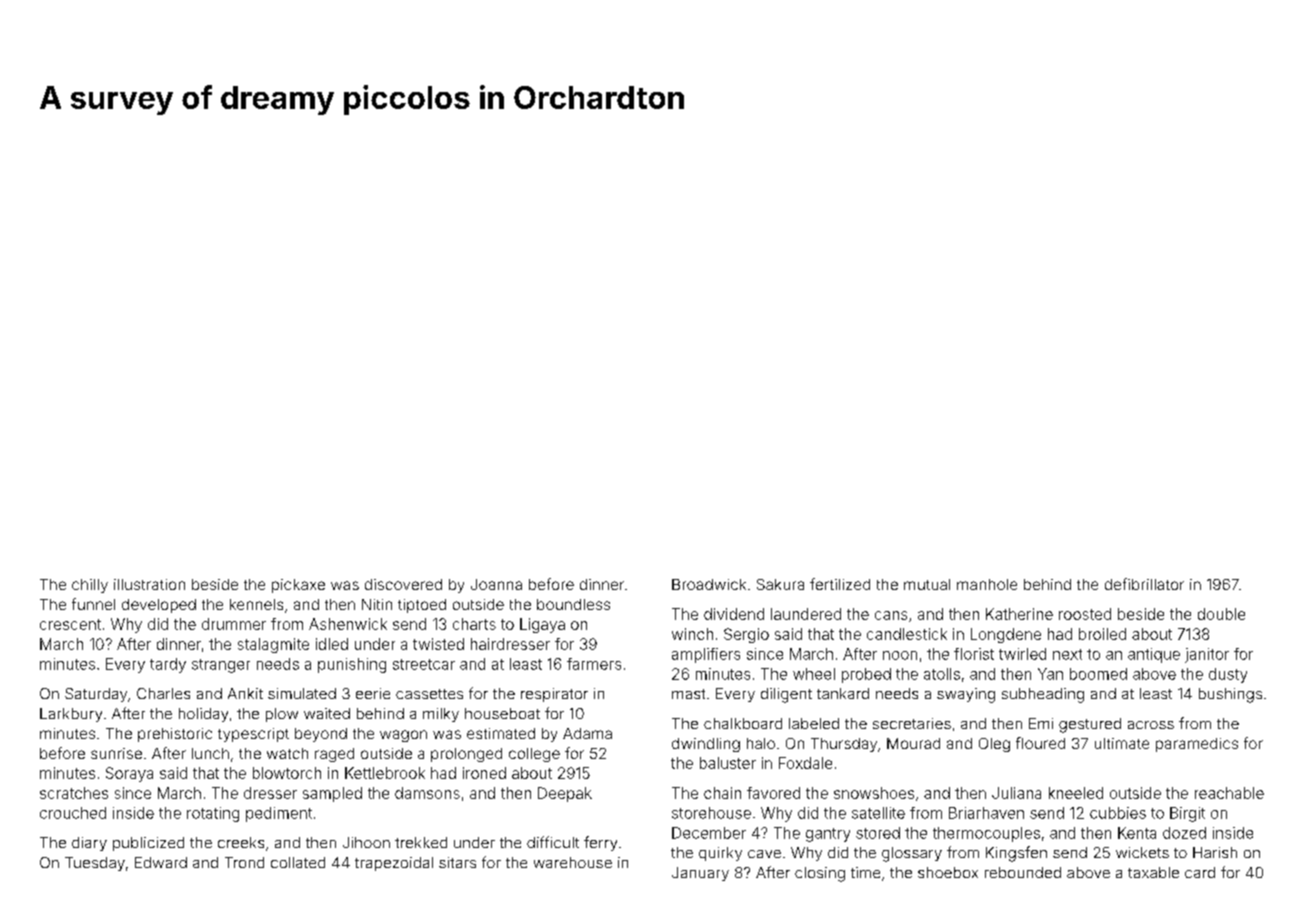 This page has height=924, width=1308. What do you see at coordinates (210, 753) in the page?
I see `lunch` at bounding box center [210, 753].
